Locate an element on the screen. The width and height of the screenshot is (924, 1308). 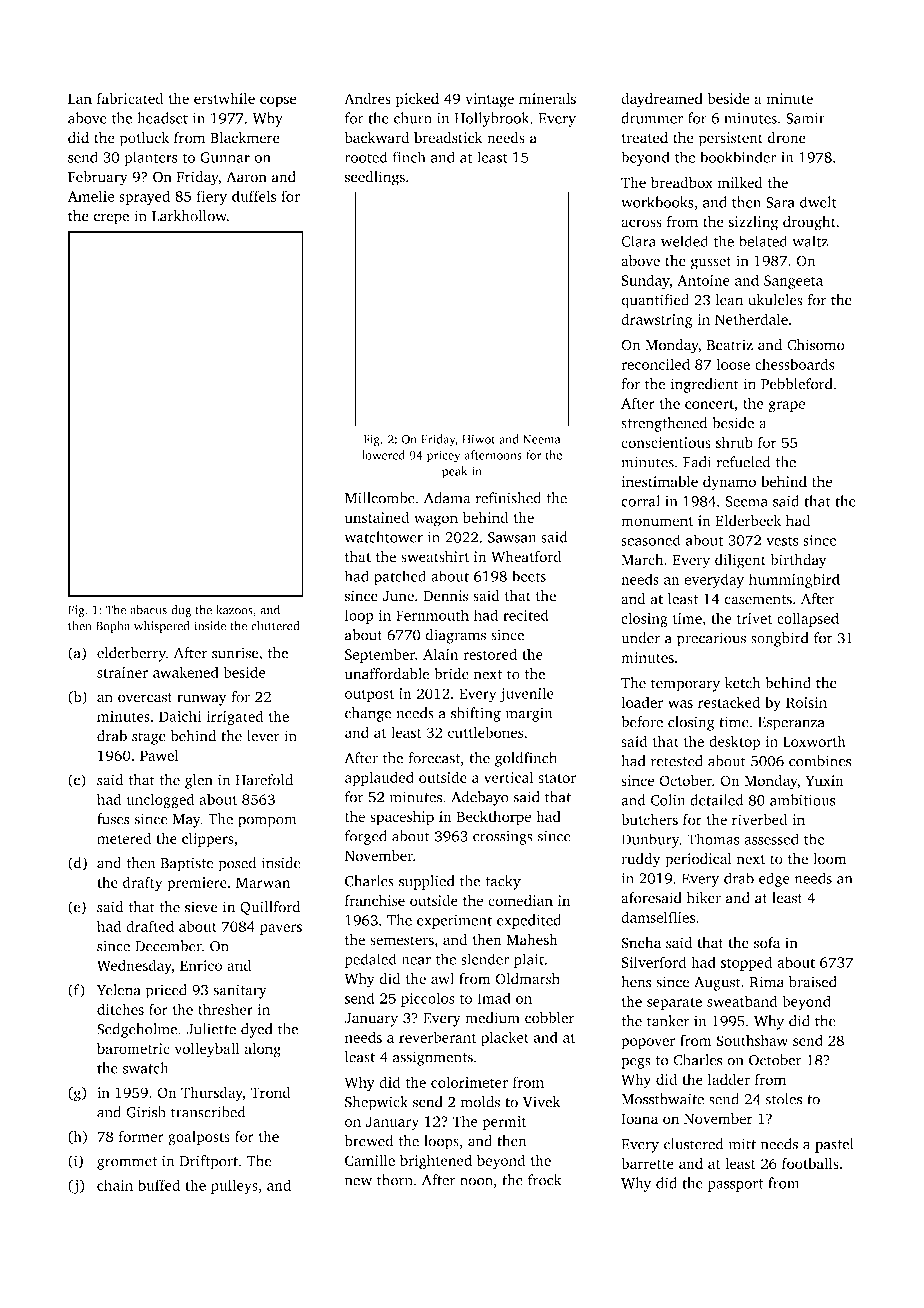
runway is located at coordinates (202, 700).
